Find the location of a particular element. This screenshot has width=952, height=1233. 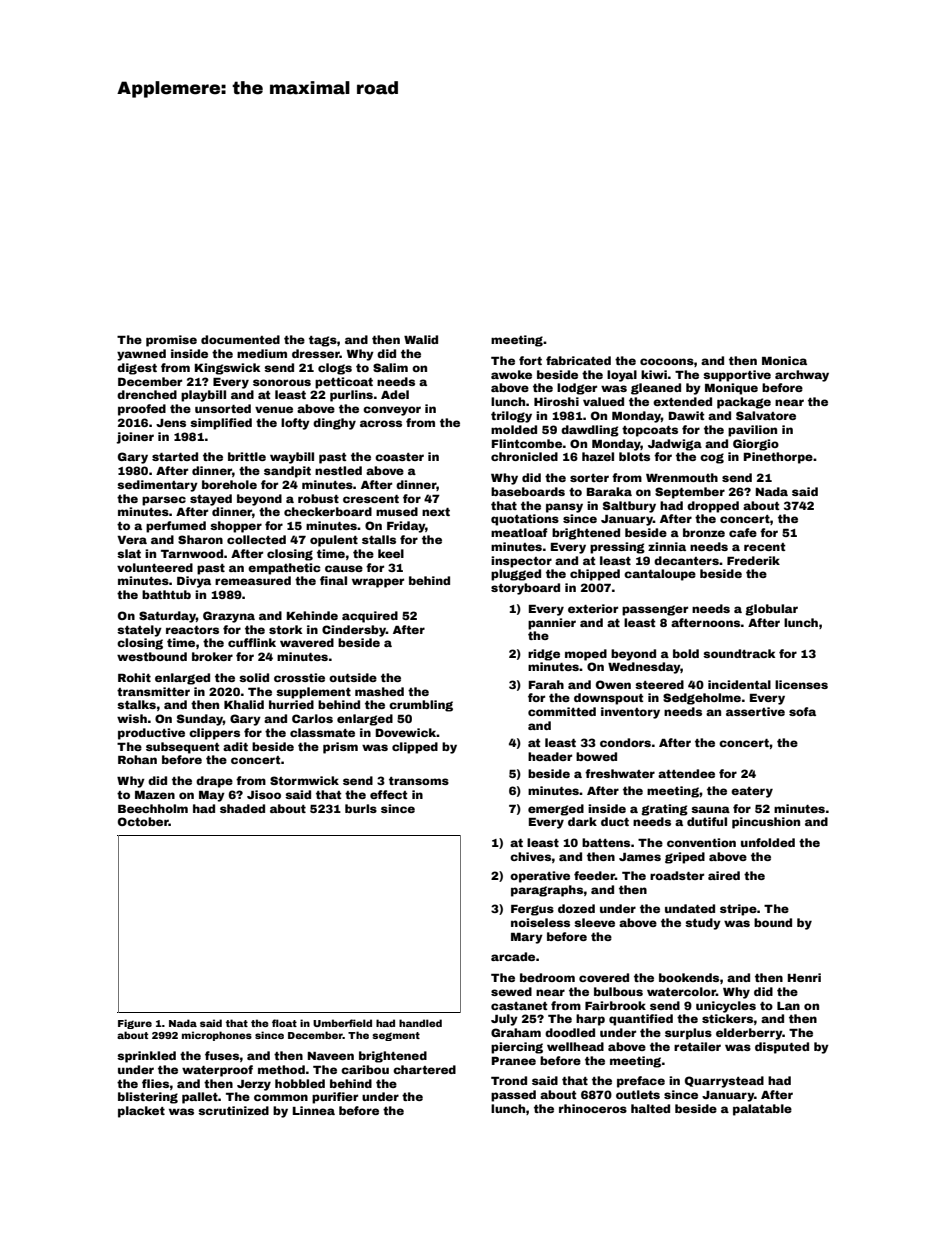

documented is located at coordinates (240, 339).
